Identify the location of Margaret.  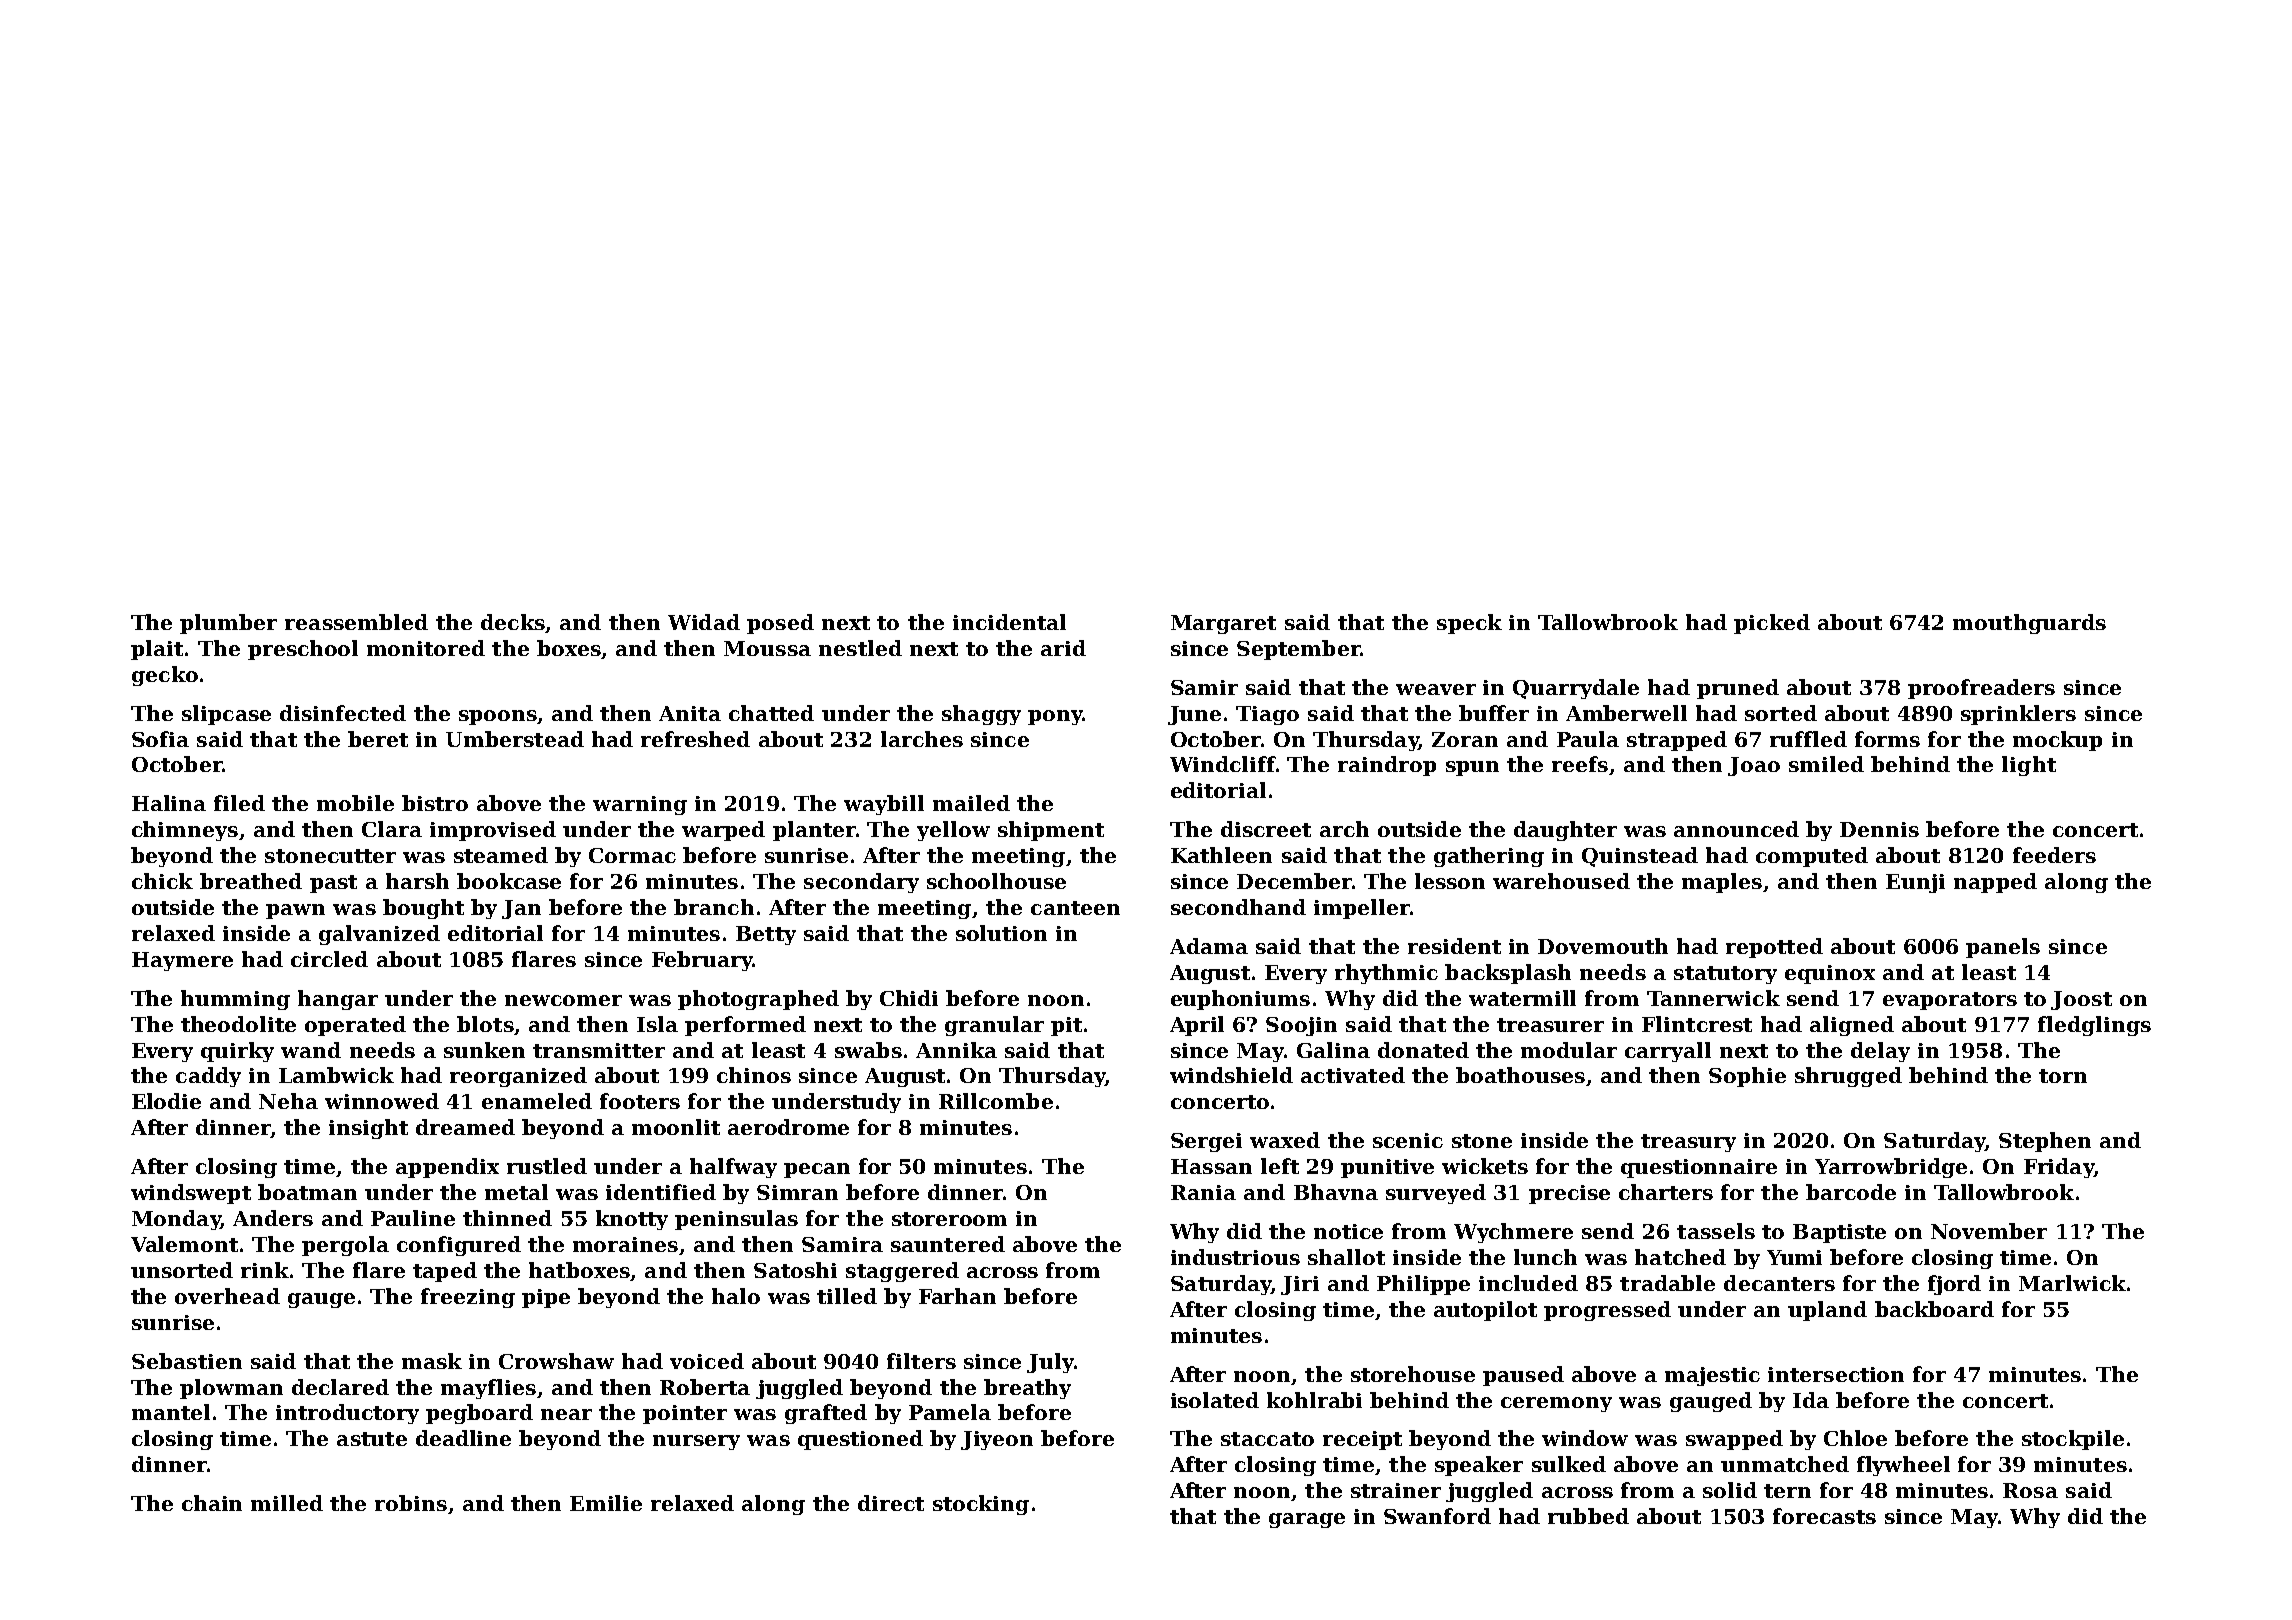
(1223, 624).
